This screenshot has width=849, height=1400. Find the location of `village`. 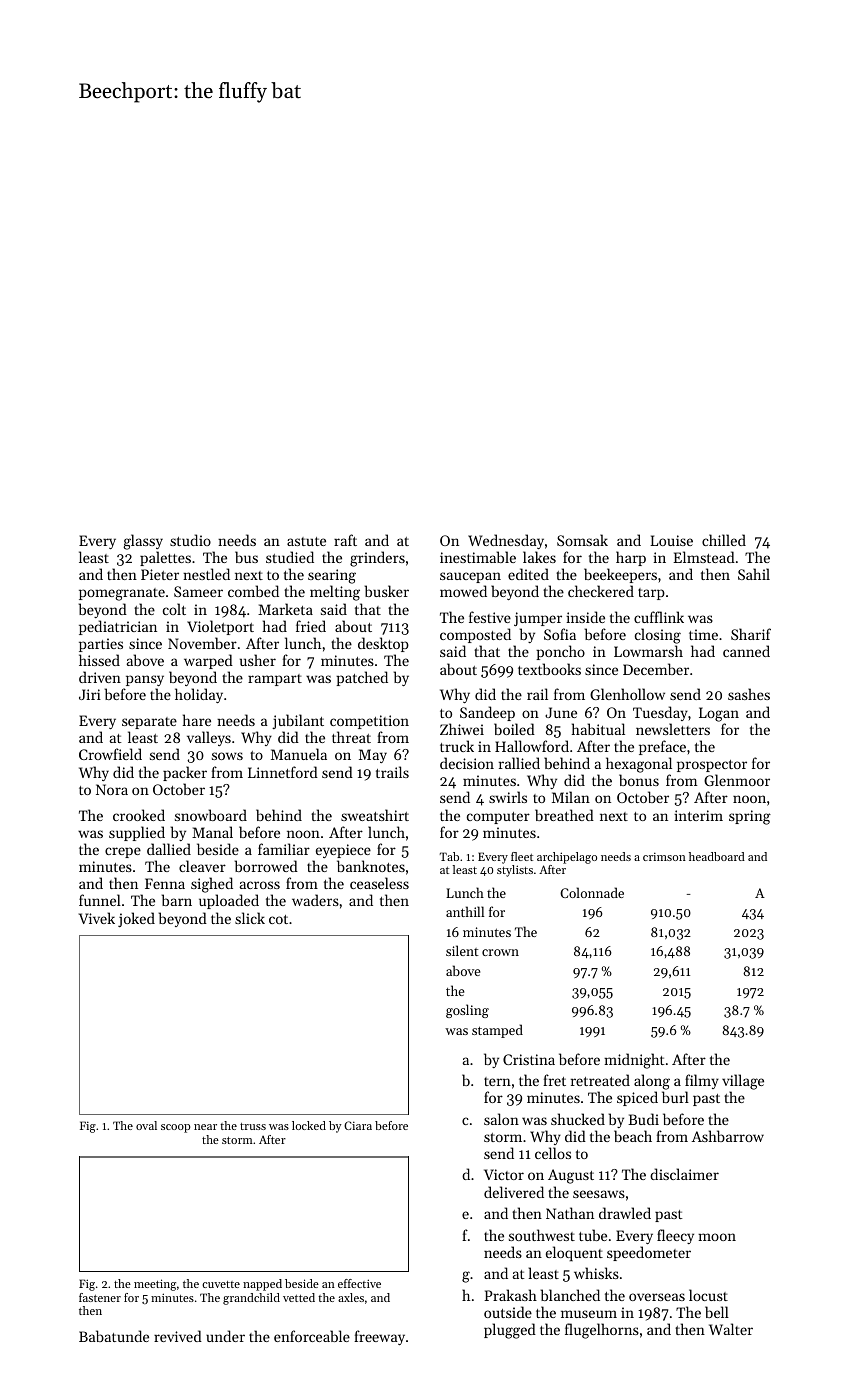

village is located at coordinates (743, 1082).
